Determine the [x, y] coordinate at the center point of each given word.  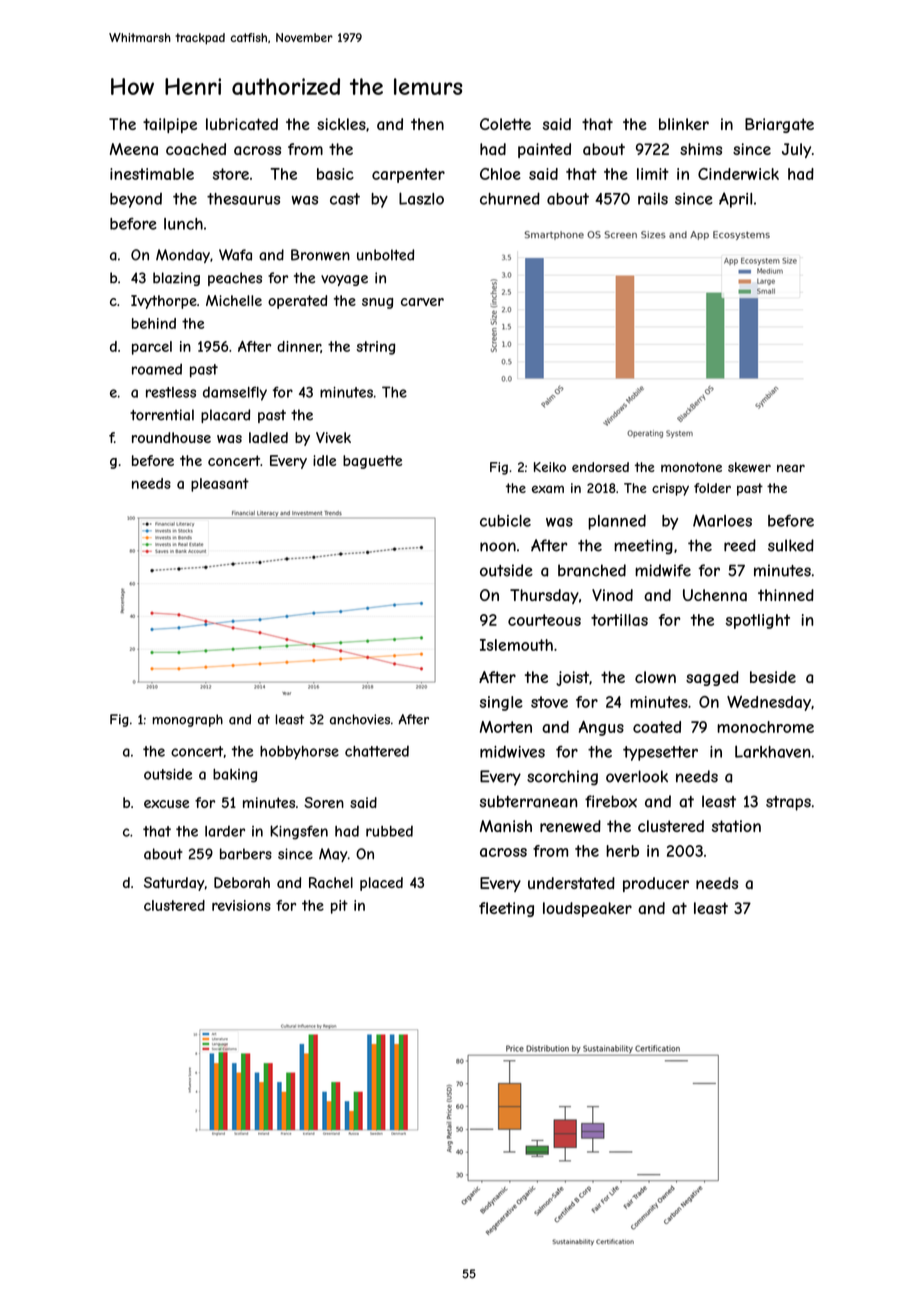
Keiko [550, 467]
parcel [152, 348]
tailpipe [170, 125]
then [427, 124]
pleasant [220, 485]
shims [701, 149]
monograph [188, 720]
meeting [643, 547]
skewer [749, 467]
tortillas [619, 620]
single [501, 703]
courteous [544, 620]
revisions [241, 905]
